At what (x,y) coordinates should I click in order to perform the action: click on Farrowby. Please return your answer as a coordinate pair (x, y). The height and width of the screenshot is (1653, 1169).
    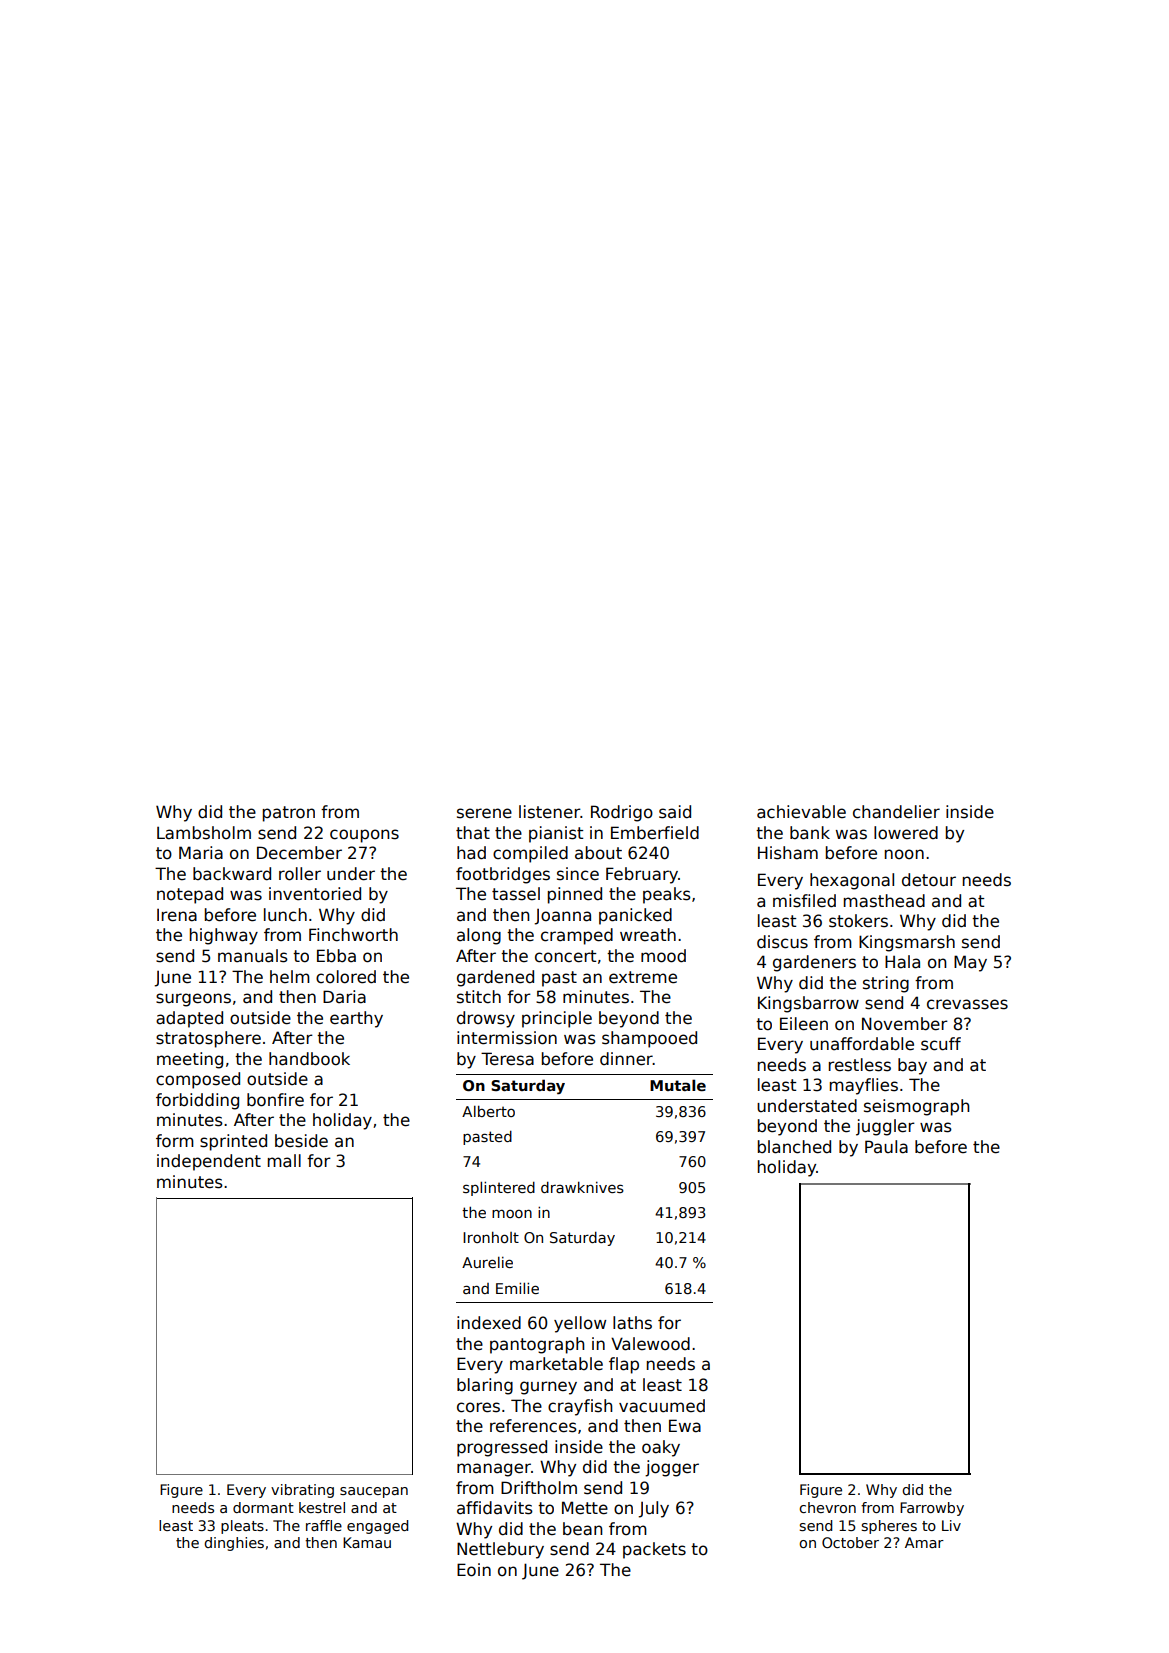
    Looking at the image, I should click on (932, 1509).
